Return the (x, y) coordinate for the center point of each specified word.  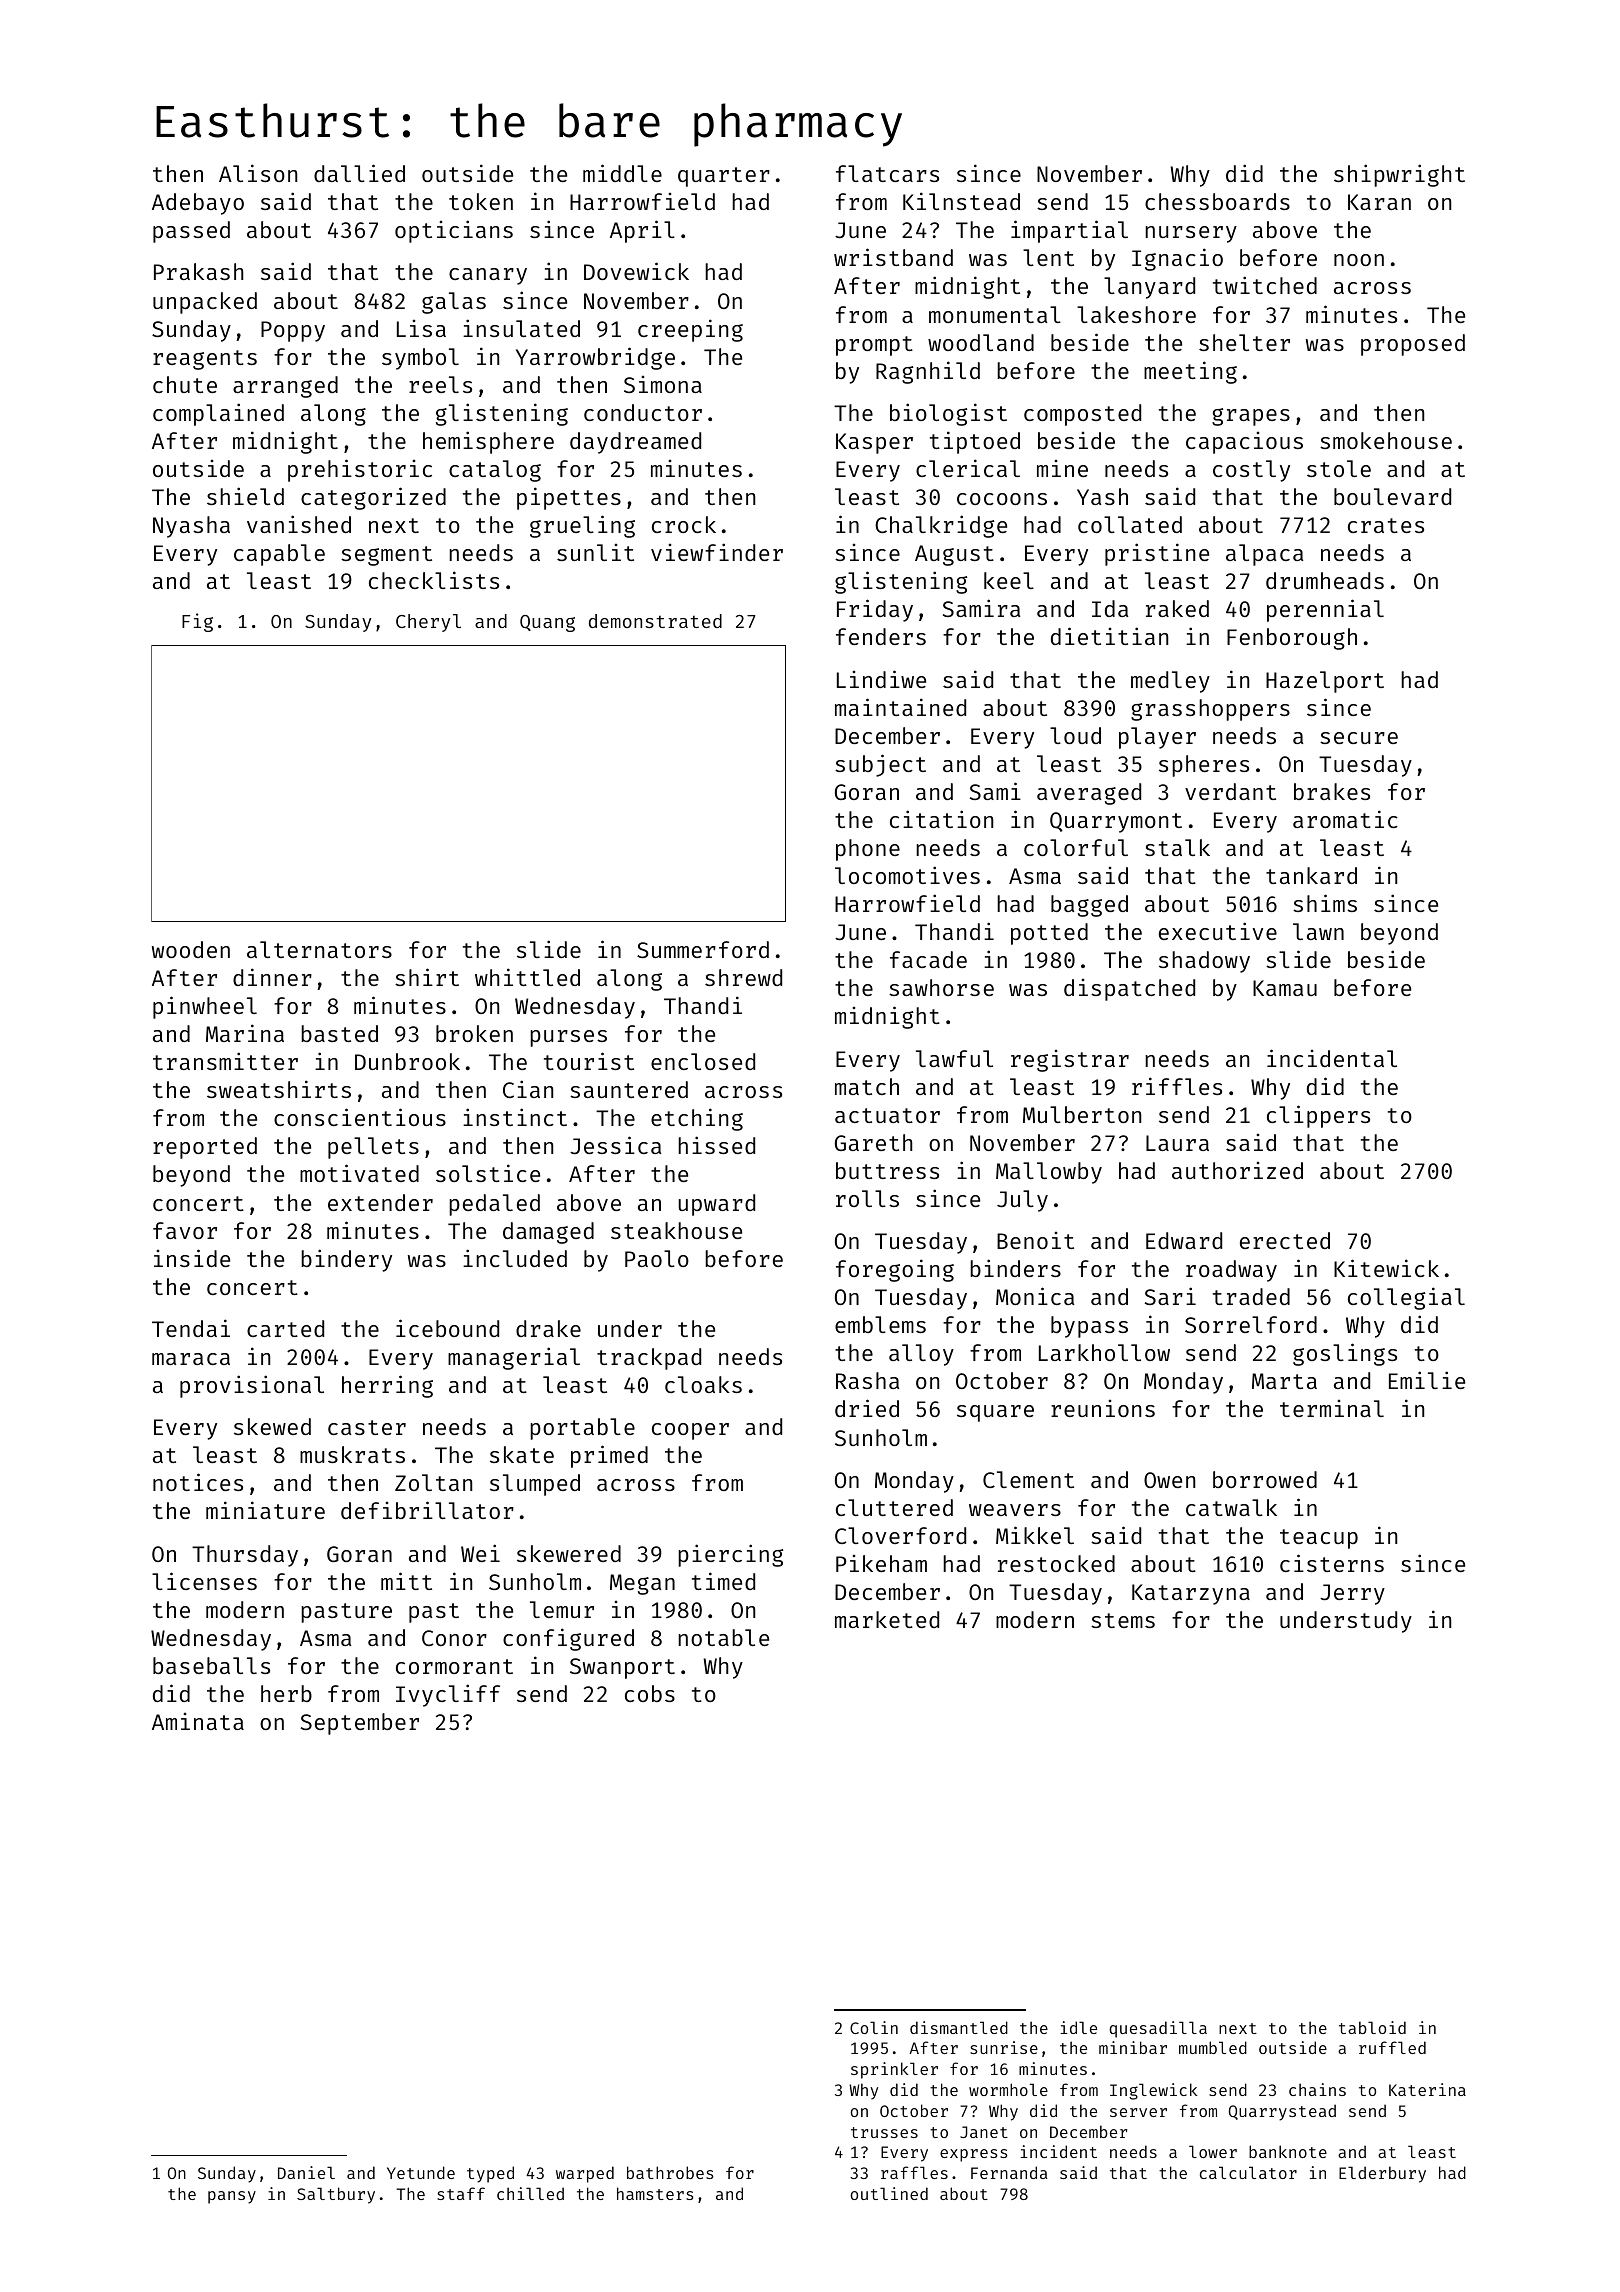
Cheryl (428, 623)
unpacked (205, 303)
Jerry (1352, 1594)
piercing (730, 1555)
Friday (875, 610)
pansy (232, 2197)
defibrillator (427, 1510)
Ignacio (1177, 259)
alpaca (1264, 555)
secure (1359, 738)
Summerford (703, 949)
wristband (893, 257)
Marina (245, 1033)
